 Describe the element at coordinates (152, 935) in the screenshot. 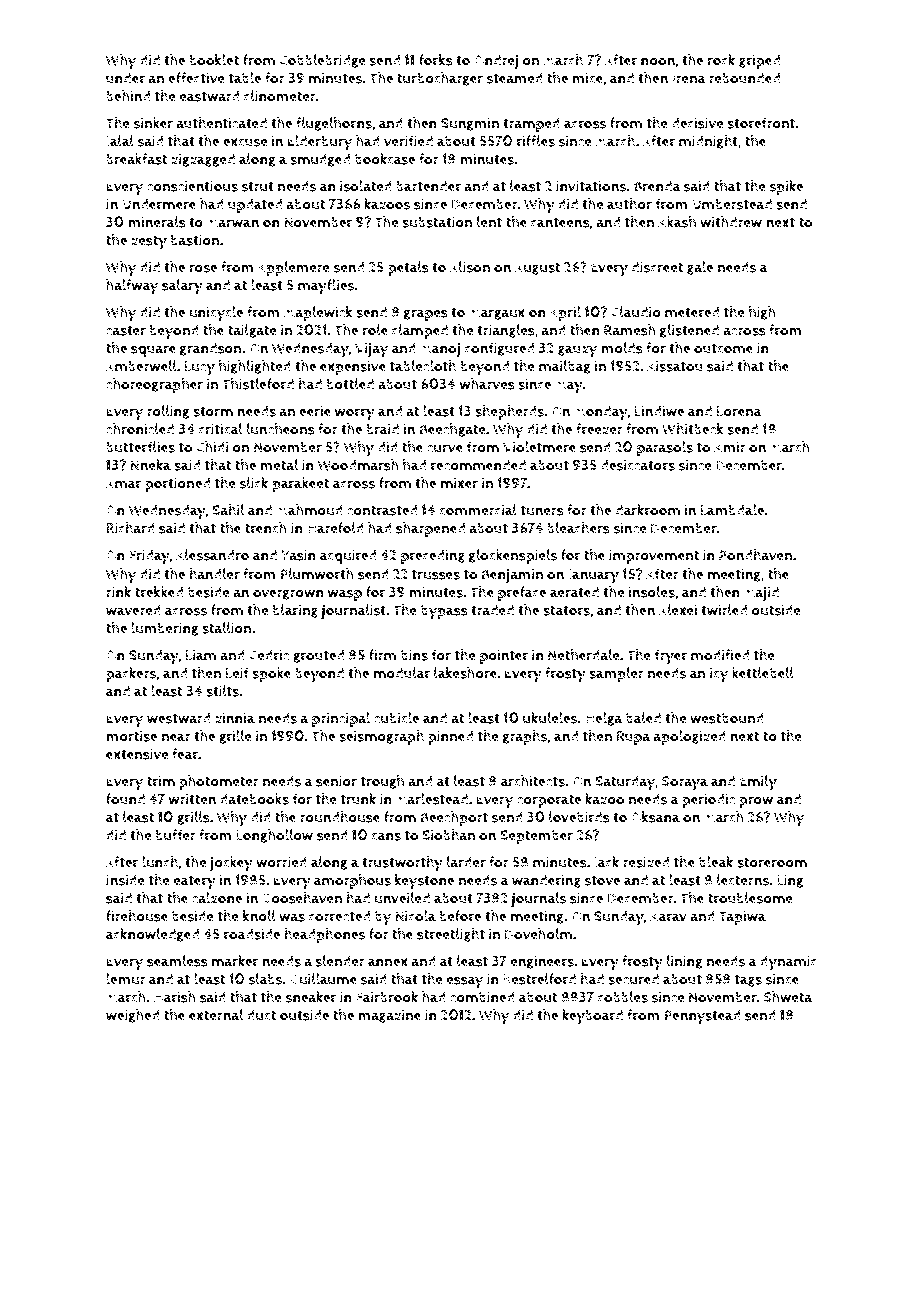

I see `acknowledged` at that location.
